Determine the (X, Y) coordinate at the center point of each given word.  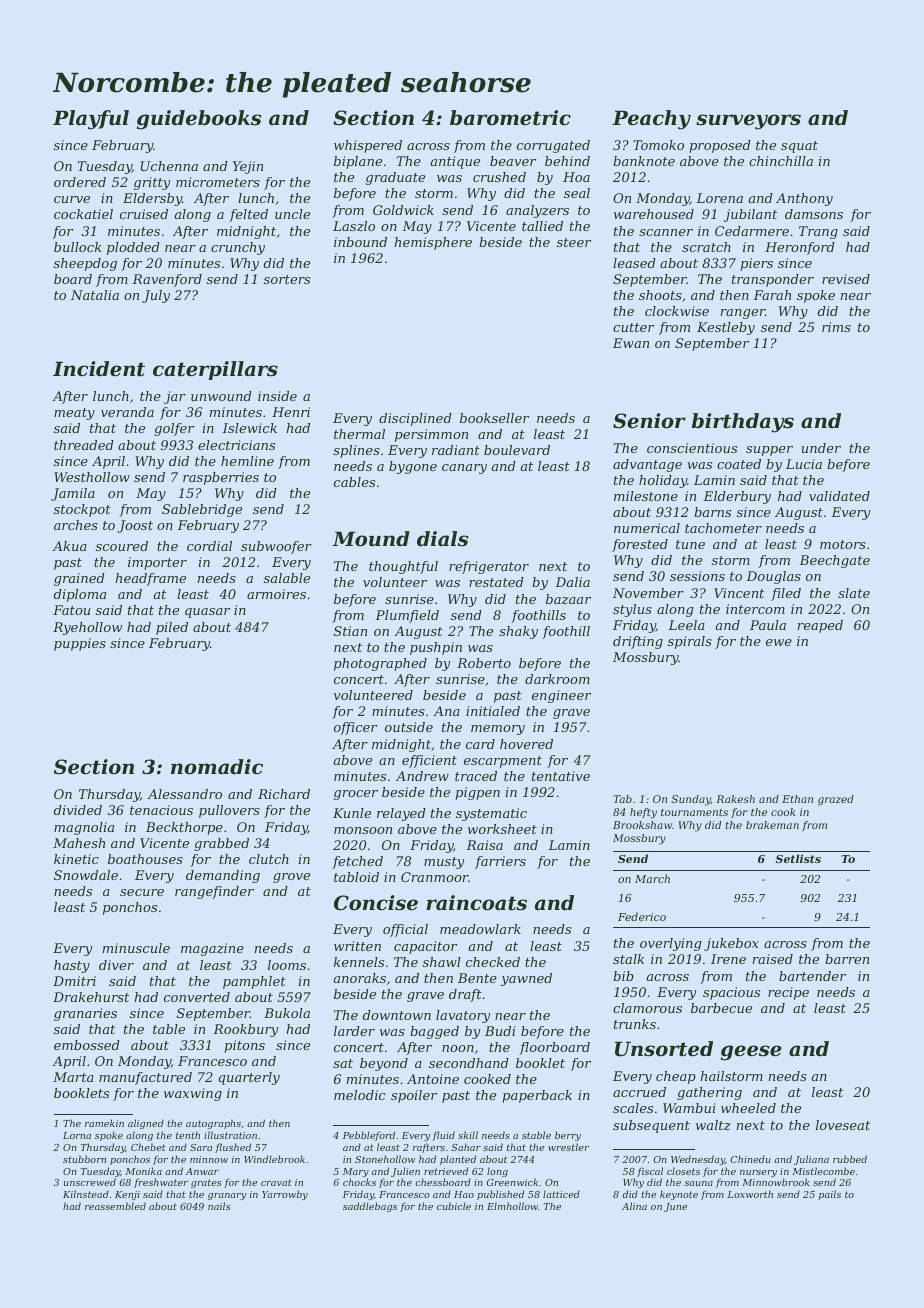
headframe (150, 579)
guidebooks (199, 120)
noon (458, 1048)
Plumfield (407, 616)
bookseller (494, 418)
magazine (212, 949)
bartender (812, 976)
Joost (135, 526)
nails (219, 1206)
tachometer (723, 528)
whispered (368, 146)
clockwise (677, 311)
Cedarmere (752, 231)
